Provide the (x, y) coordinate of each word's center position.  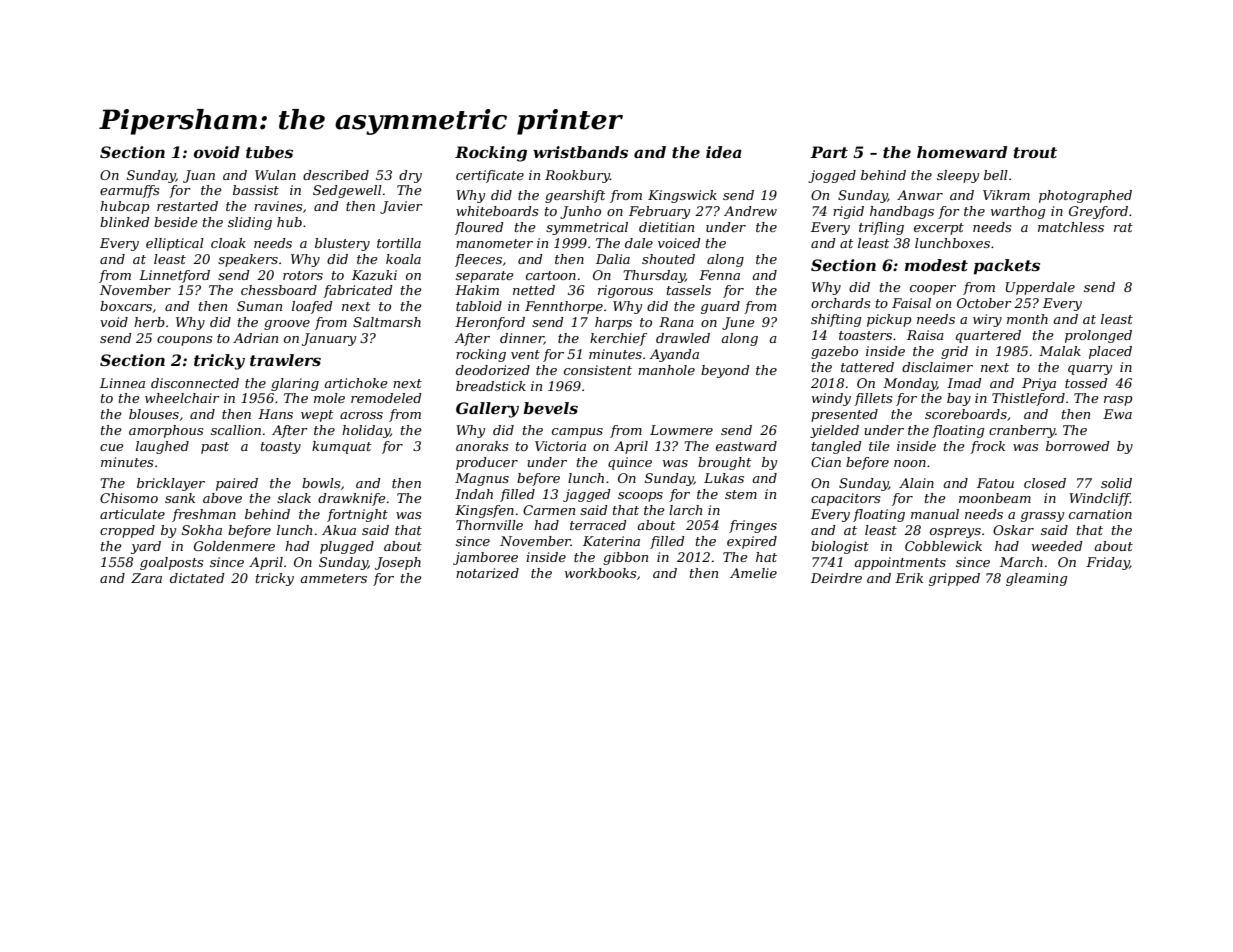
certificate (490, 176)
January (329, 339)
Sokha (202, 530)
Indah (474, 494)
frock (987, 447)
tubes (269, 152)
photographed (1085, 196)
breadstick (491, 386)
